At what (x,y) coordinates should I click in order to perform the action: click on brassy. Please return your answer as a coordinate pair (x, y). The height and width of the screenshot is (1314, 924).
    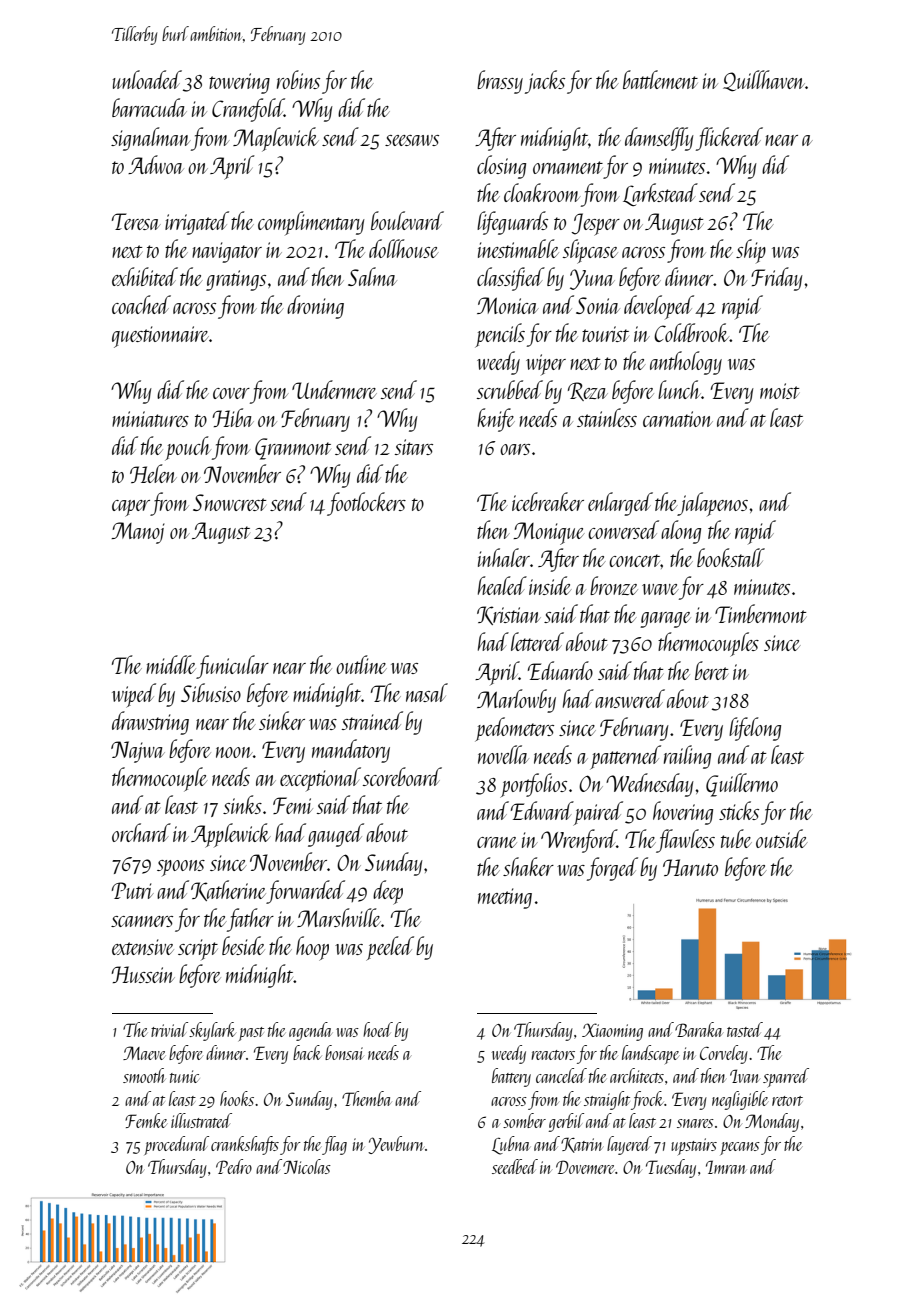
    Looking at the image, I should click on (500, 82).
